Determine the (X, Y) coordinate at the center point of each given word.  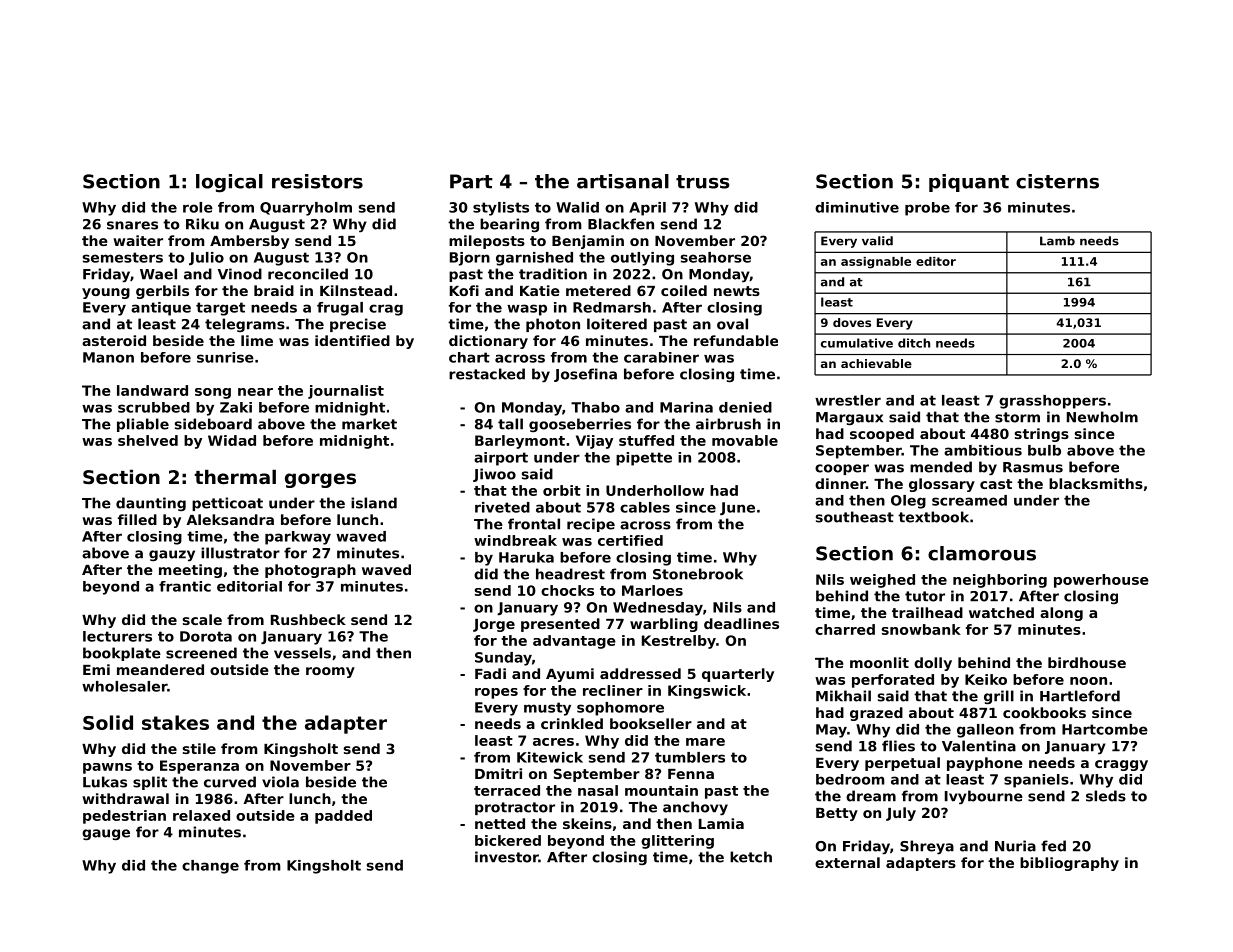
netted (500, 823)
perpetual (902, 764)
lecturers (117, 636)
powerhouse (1101, 581)
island (374, 503)
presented (560, 625)
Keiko (986, 679)
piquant (969, 183)
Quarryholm (306, 209)
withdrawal (125, 798)
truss (703, 182)
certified (630, 540)
